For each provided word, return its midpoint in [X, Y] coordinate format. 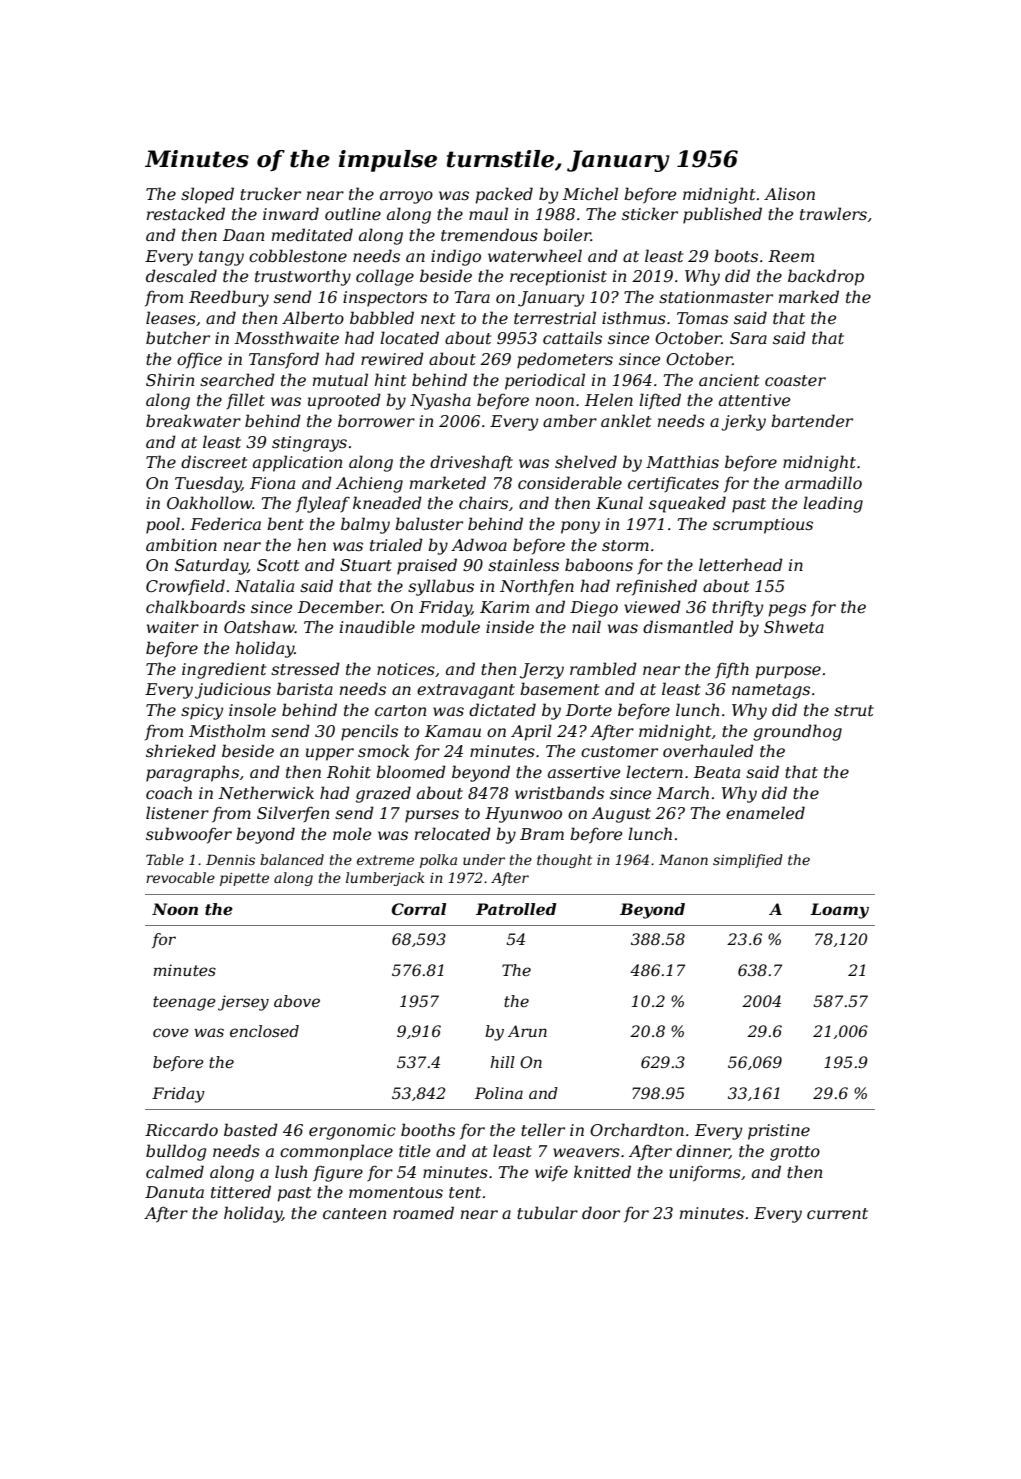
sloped [207, 195]
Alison [789, 193]
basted [251, 1129]
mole [352, 833]
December [340, 606]
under [484, 859]
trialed [396, 544]
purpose [788, 672]
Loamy [839, 911]
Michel [590, 193]
